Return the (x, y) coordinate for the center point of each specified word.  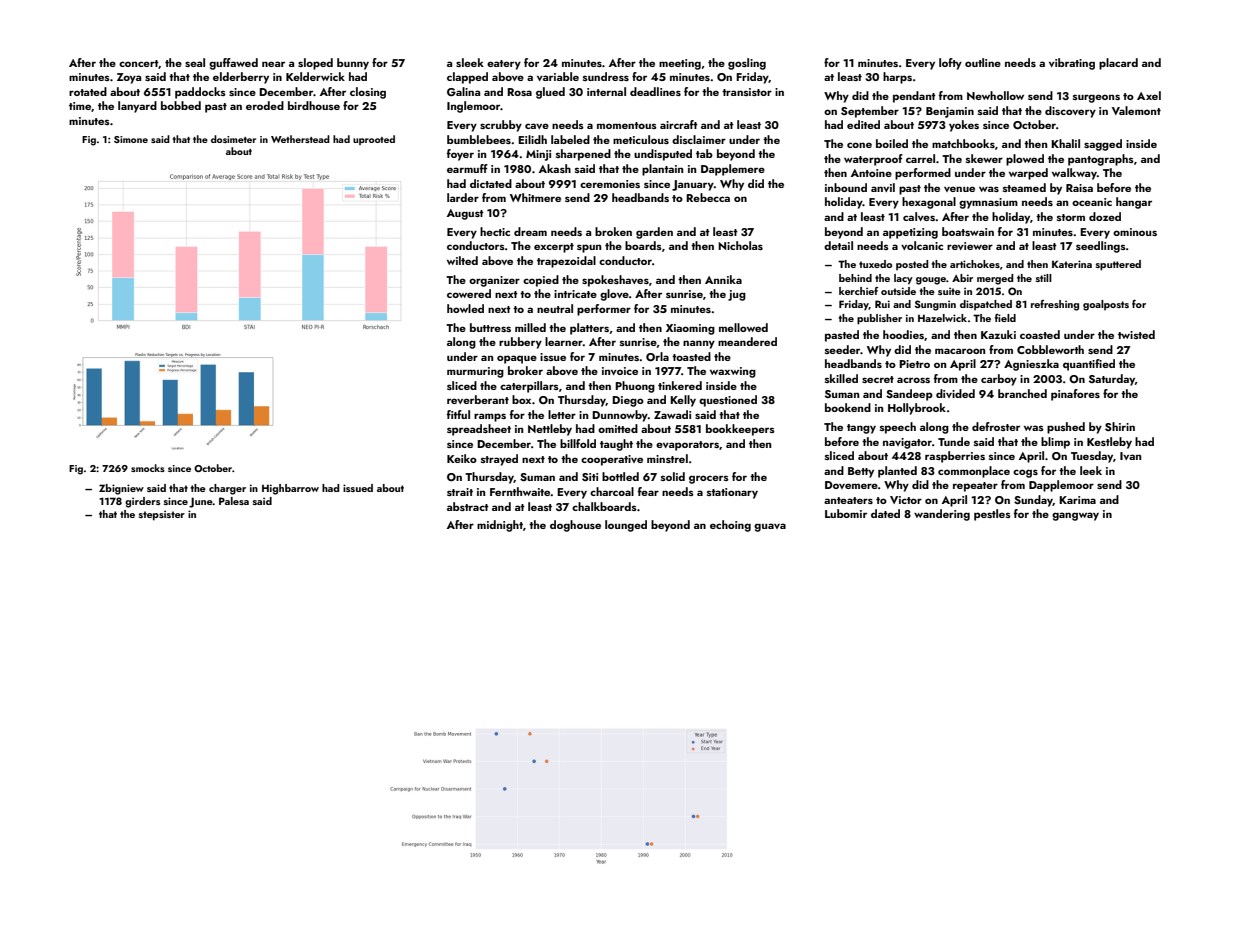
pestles (992, 515)
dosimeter (233, 139)
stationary (732, 493)
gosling (747, 64)
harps (897, 78)
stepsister (162, 515)
